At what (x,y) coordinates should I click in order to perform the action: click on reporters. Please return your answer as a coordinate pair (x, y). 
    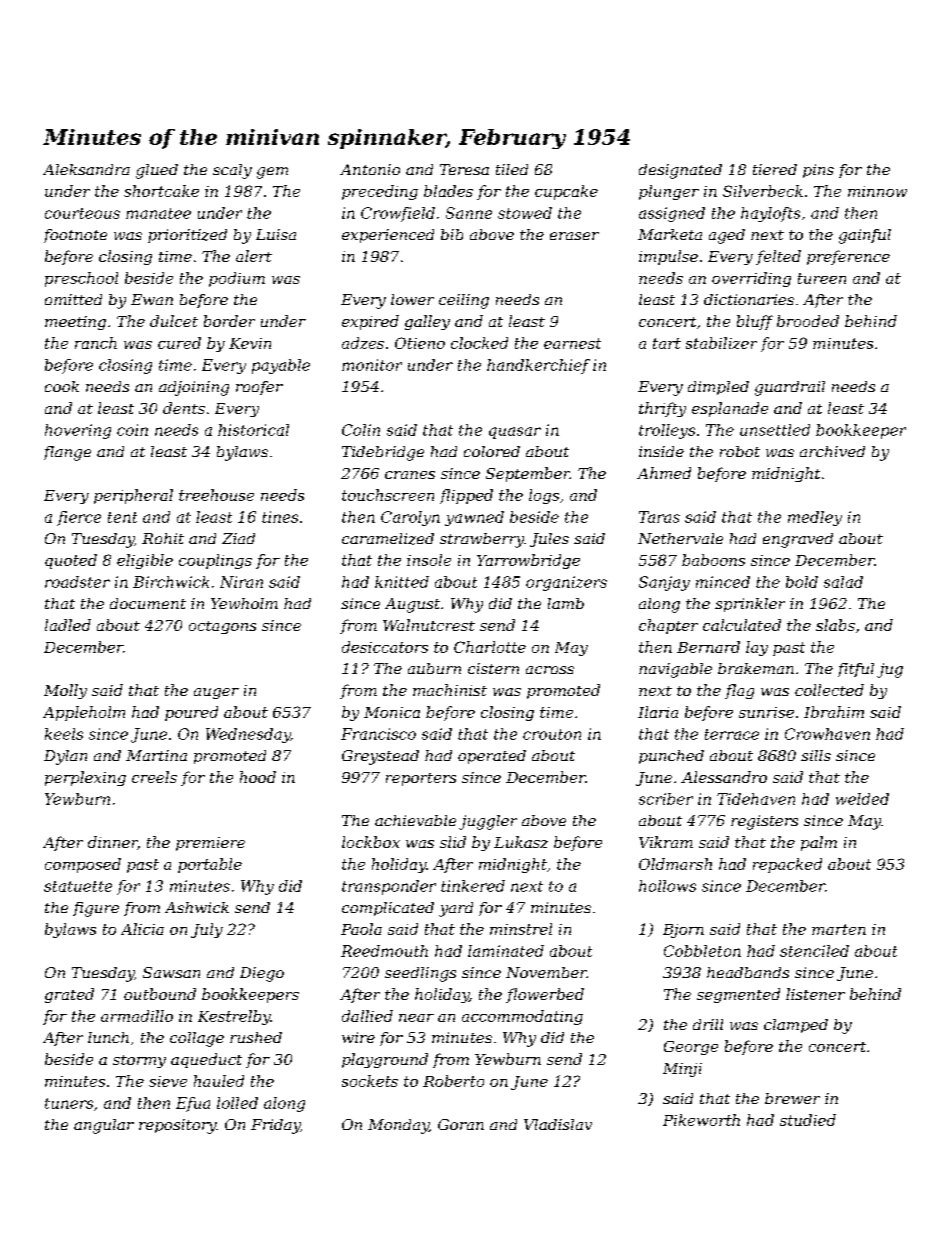
    Looking at the image, I should click on (421, 779).
